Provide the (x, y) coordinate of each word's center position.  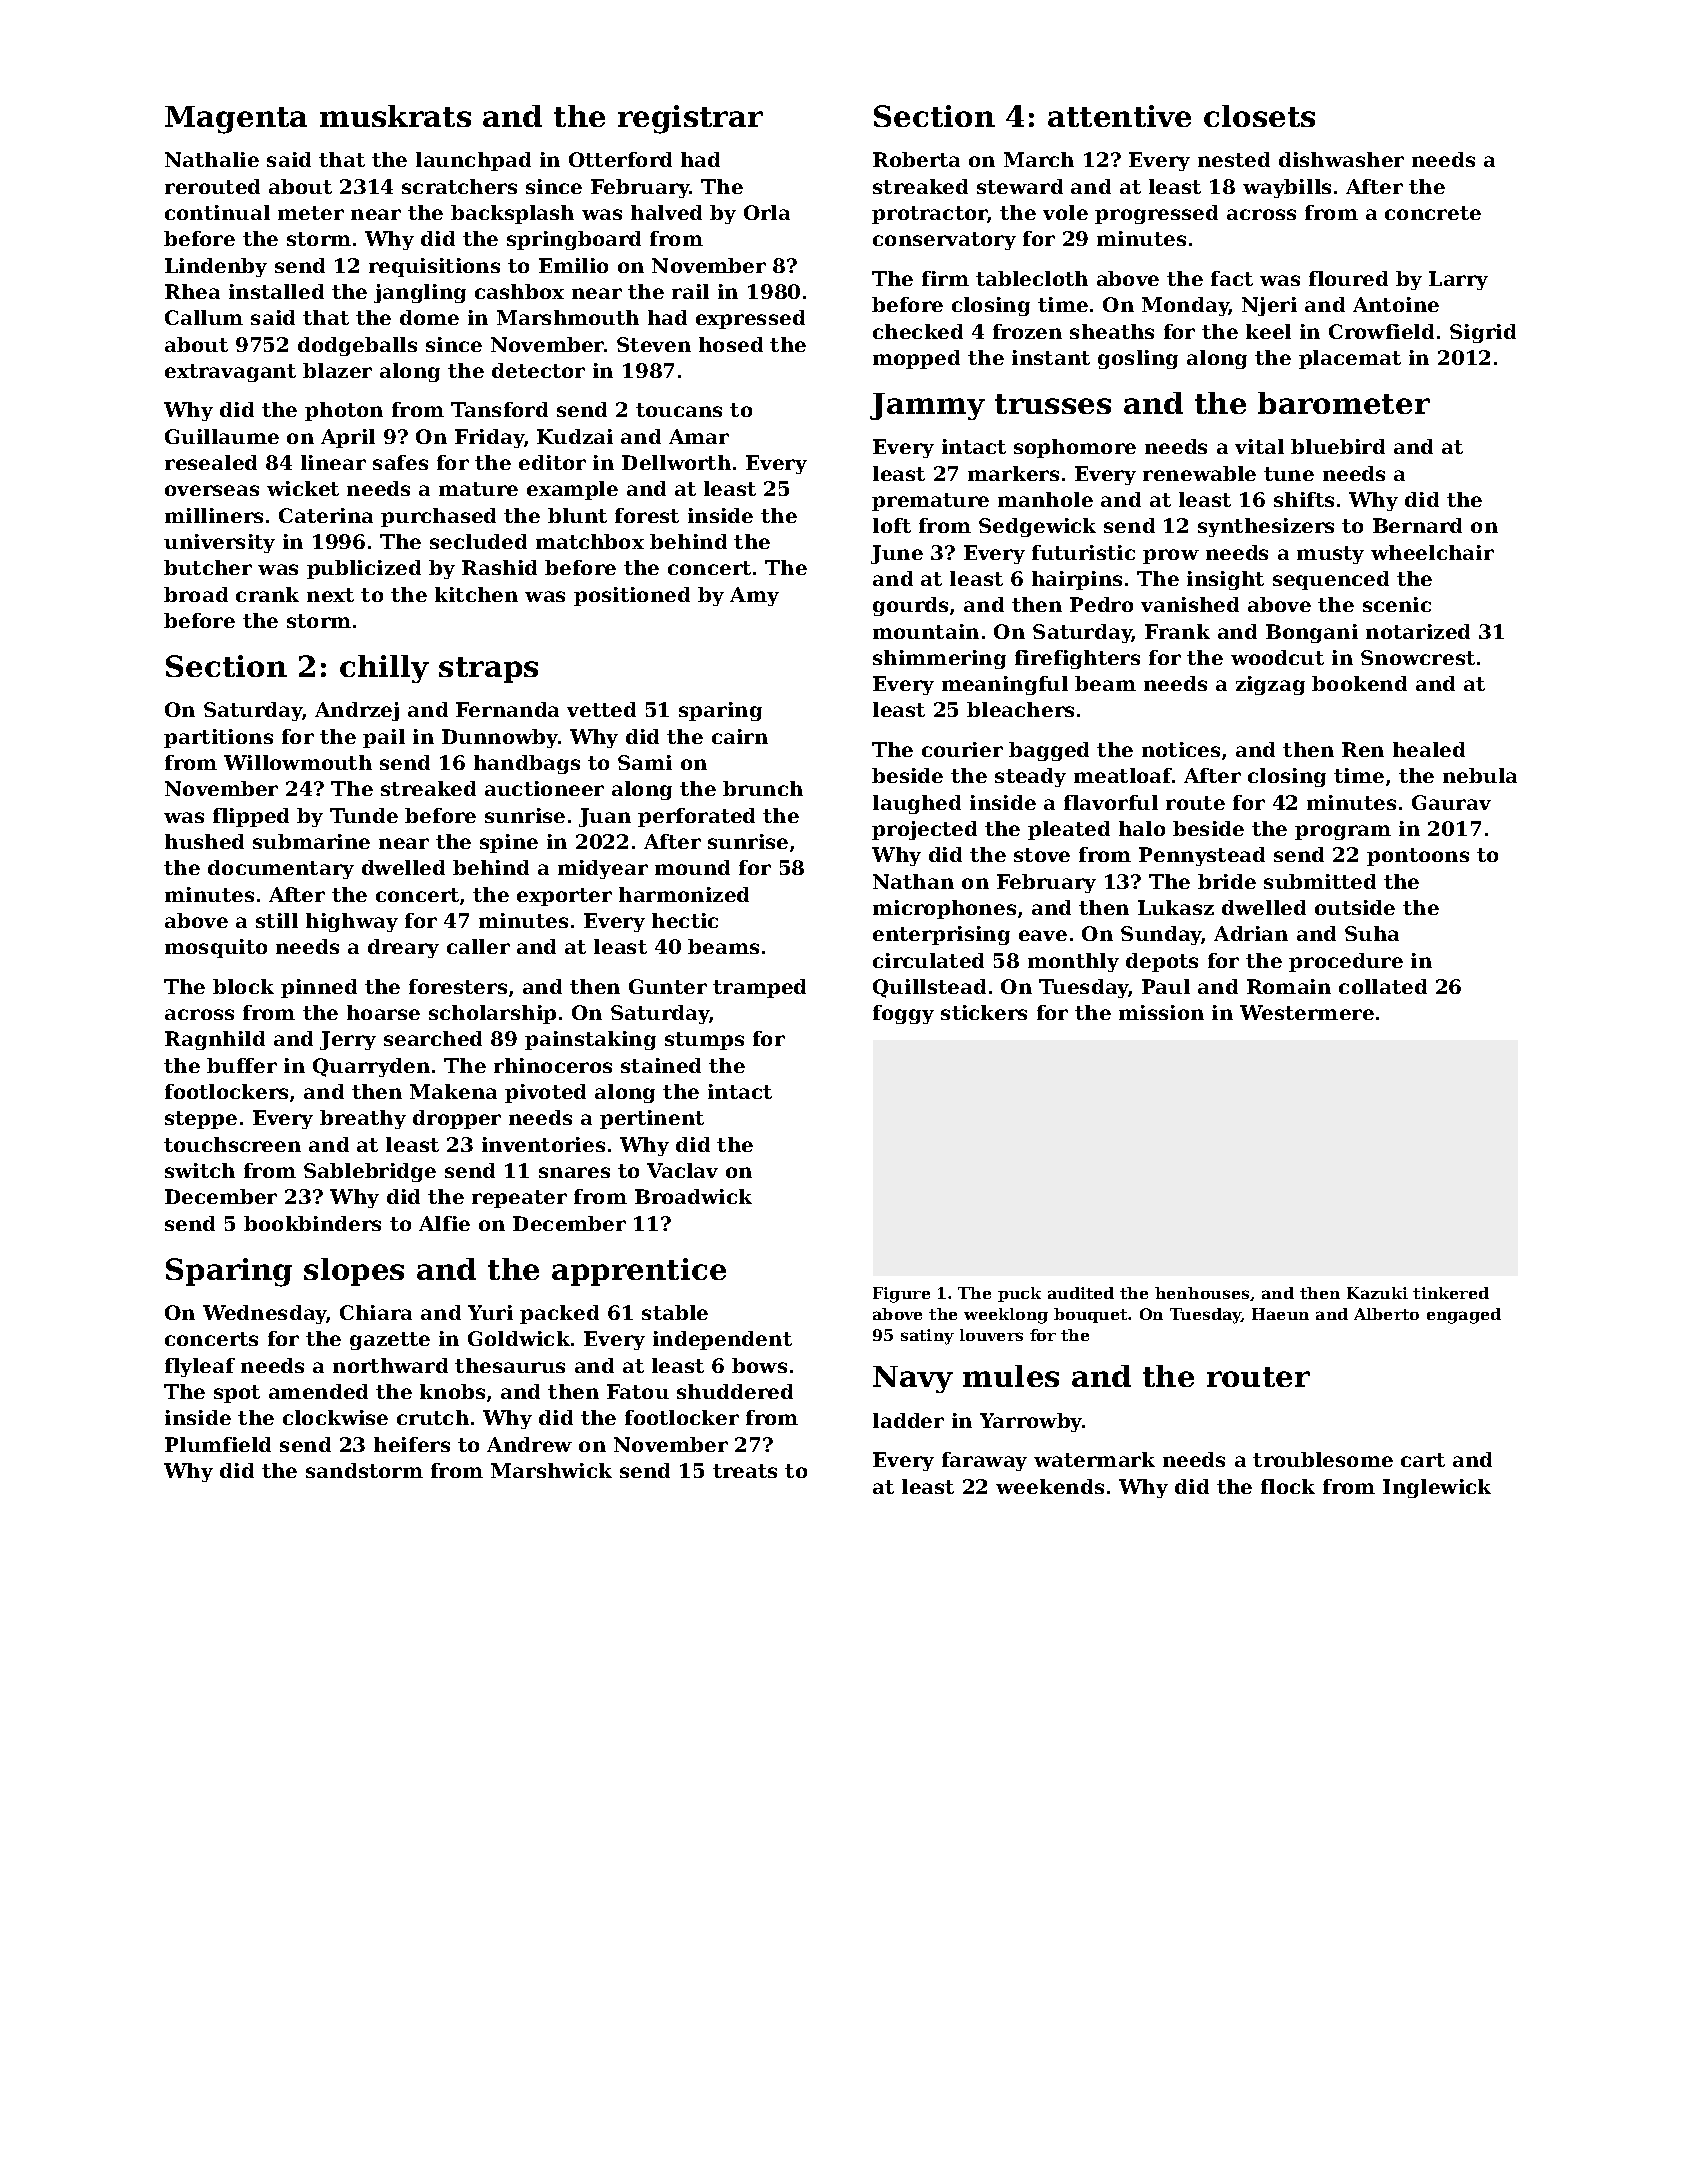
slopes (354, 1272)
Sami (645, 762)
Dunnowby (500, 738)
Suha (1372, 933)
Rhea (192, 291)
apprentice (639, 1272)
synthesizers (1266, 527)
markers (1013, 473)
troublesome (1323, 1459)
